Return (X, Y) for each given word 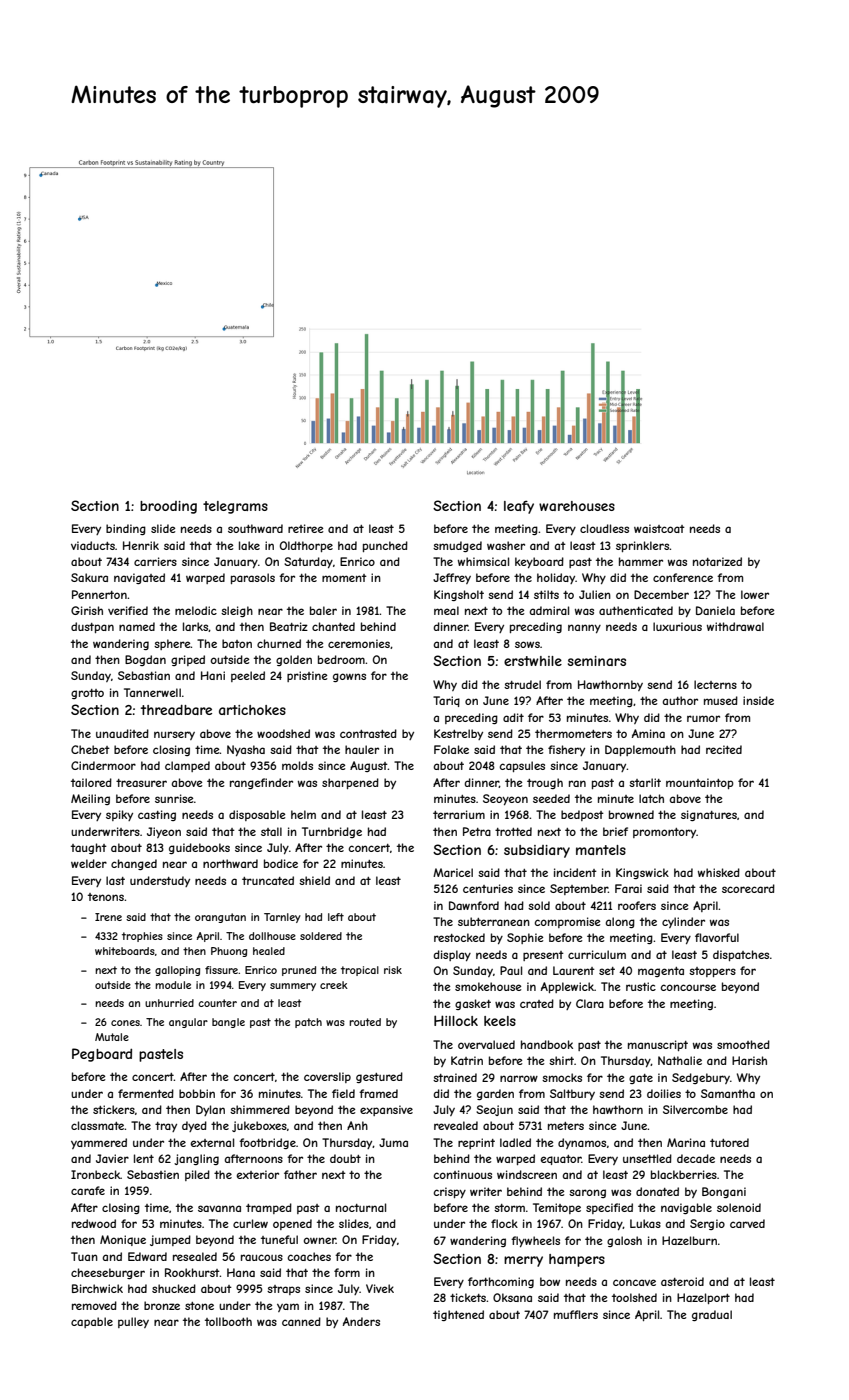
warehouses (577, 506)
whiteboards (125, 951)
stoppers (712, 972)
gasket (473, 1004)
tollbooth (228, 1321)
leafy (519, 507)
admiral (549, 610)
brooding (168, 507)
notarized (717, 561)
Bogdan (145, 660)
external (212, 1142)
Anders (361, 1321)
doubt (345, 1158)
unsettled (647, 1158)
